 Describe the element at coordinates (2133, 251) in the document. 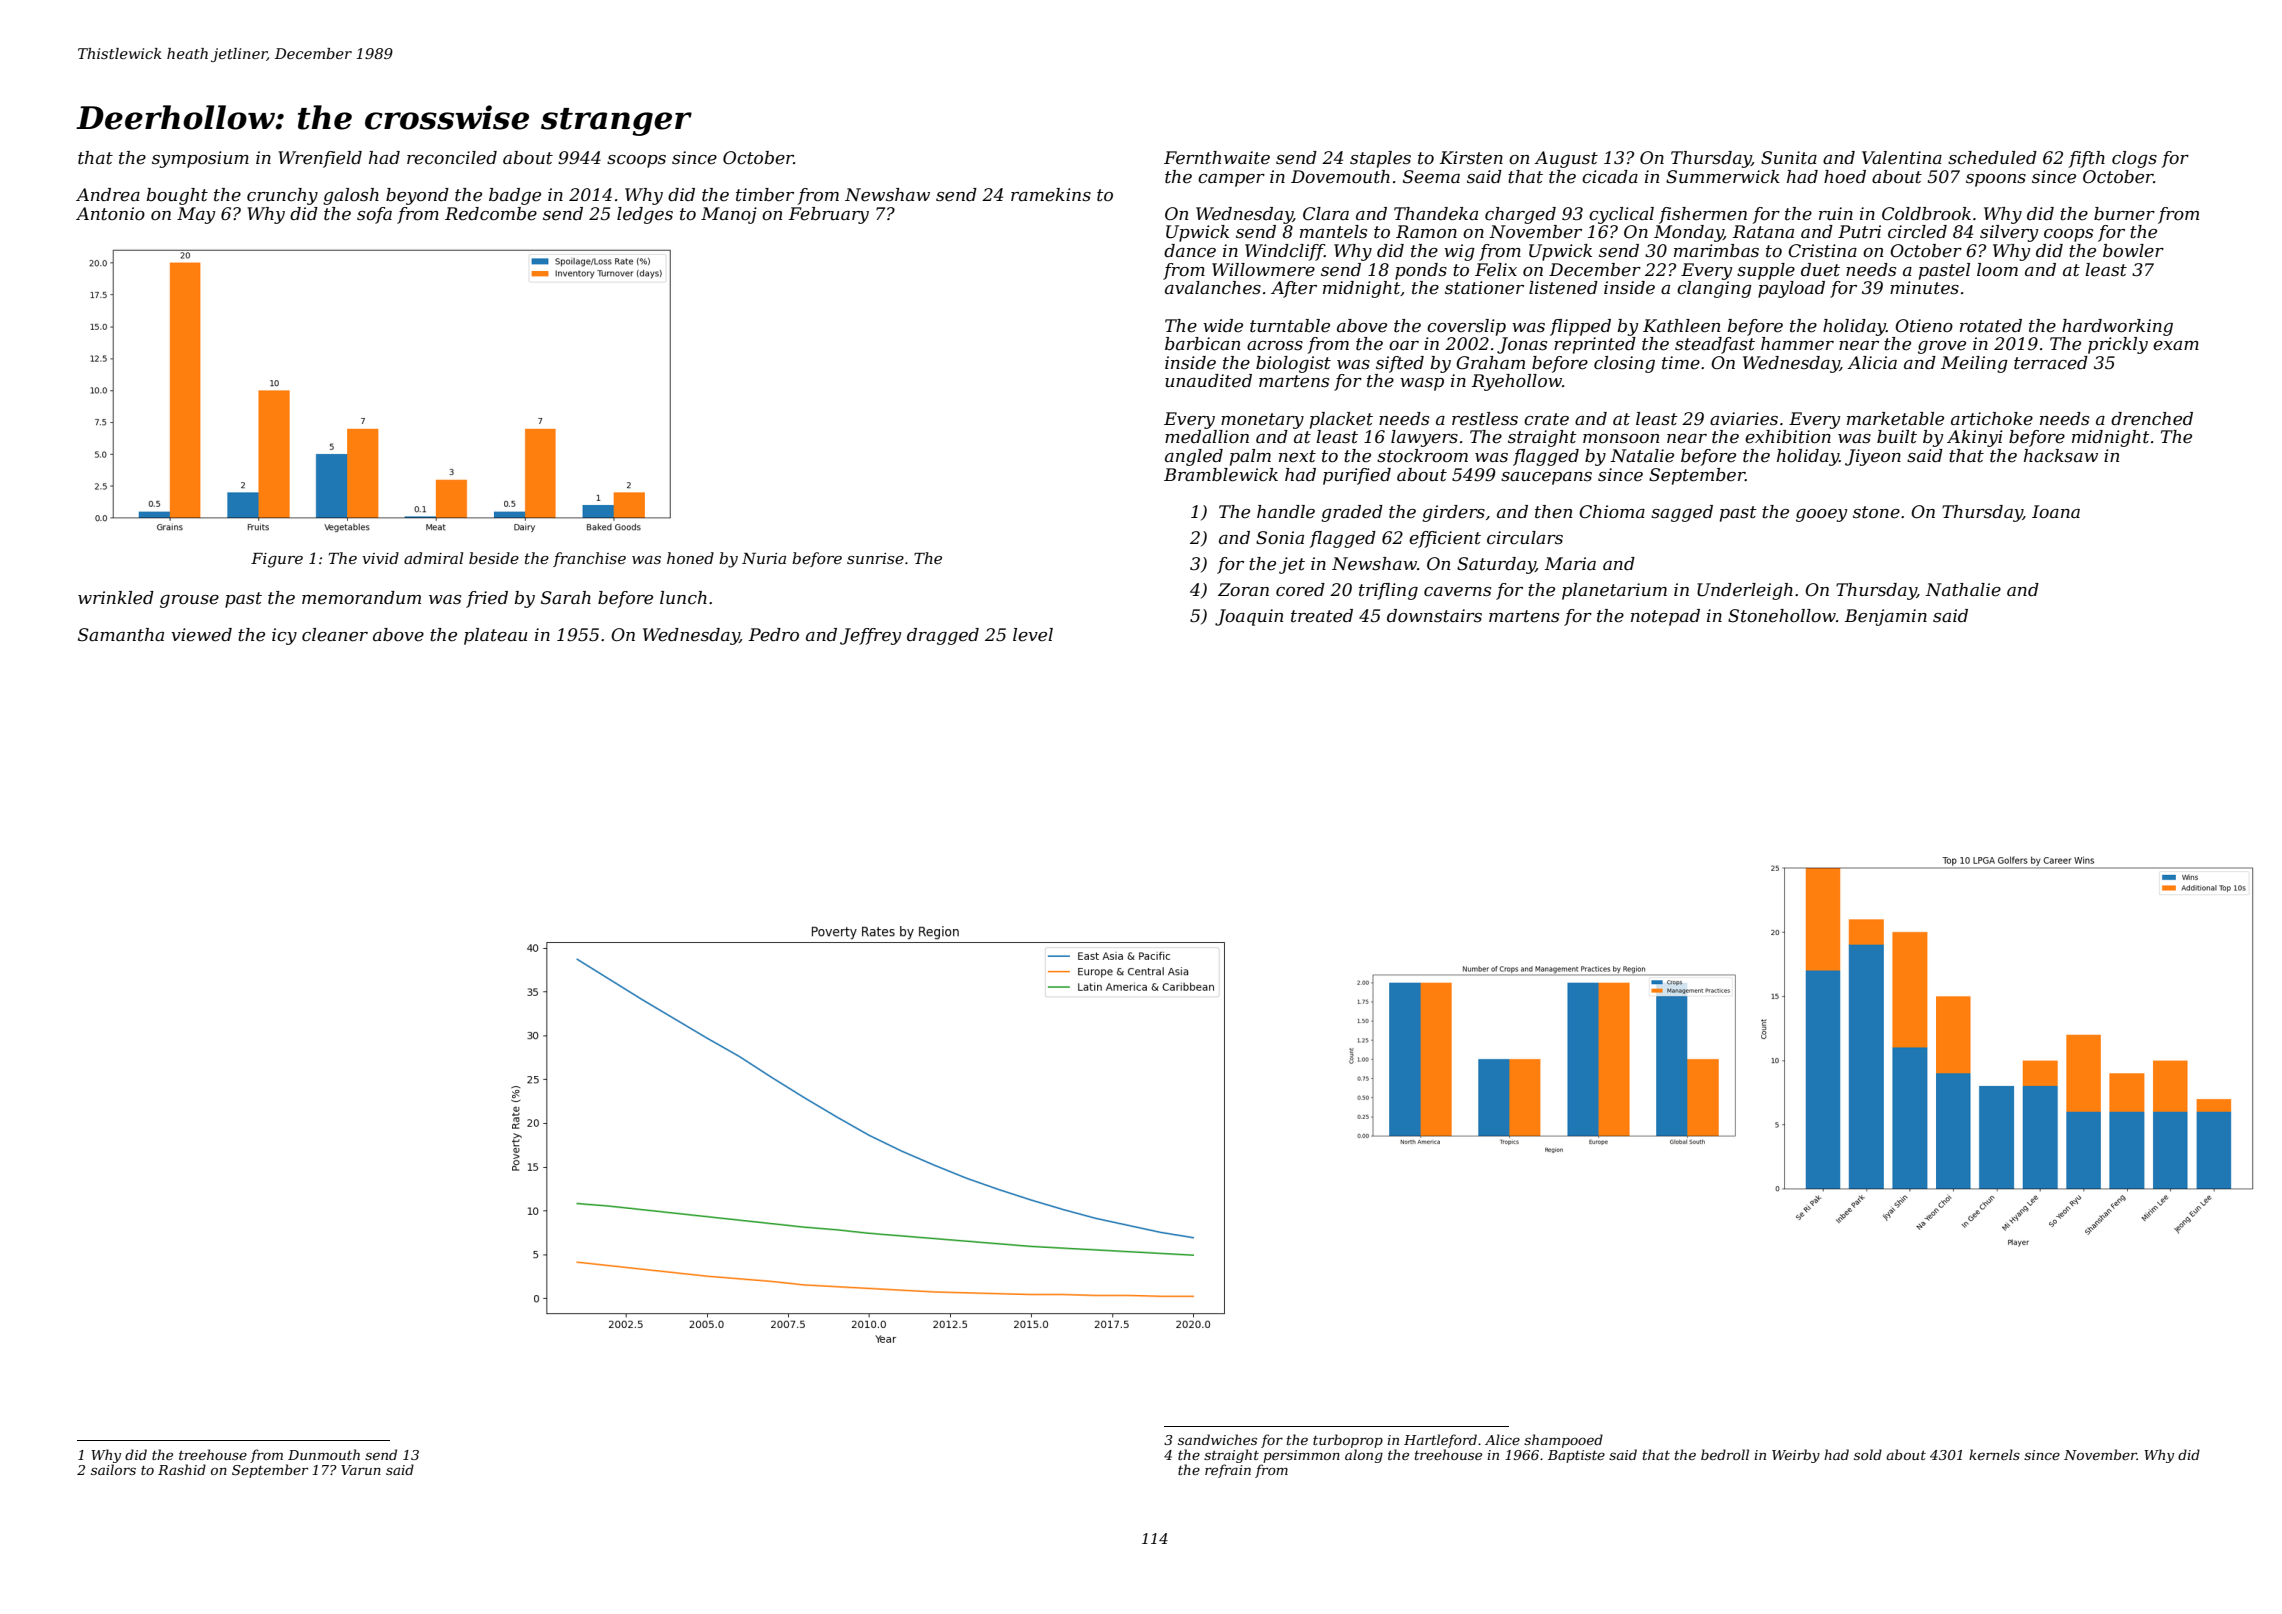

I see `bowler` at that location.
